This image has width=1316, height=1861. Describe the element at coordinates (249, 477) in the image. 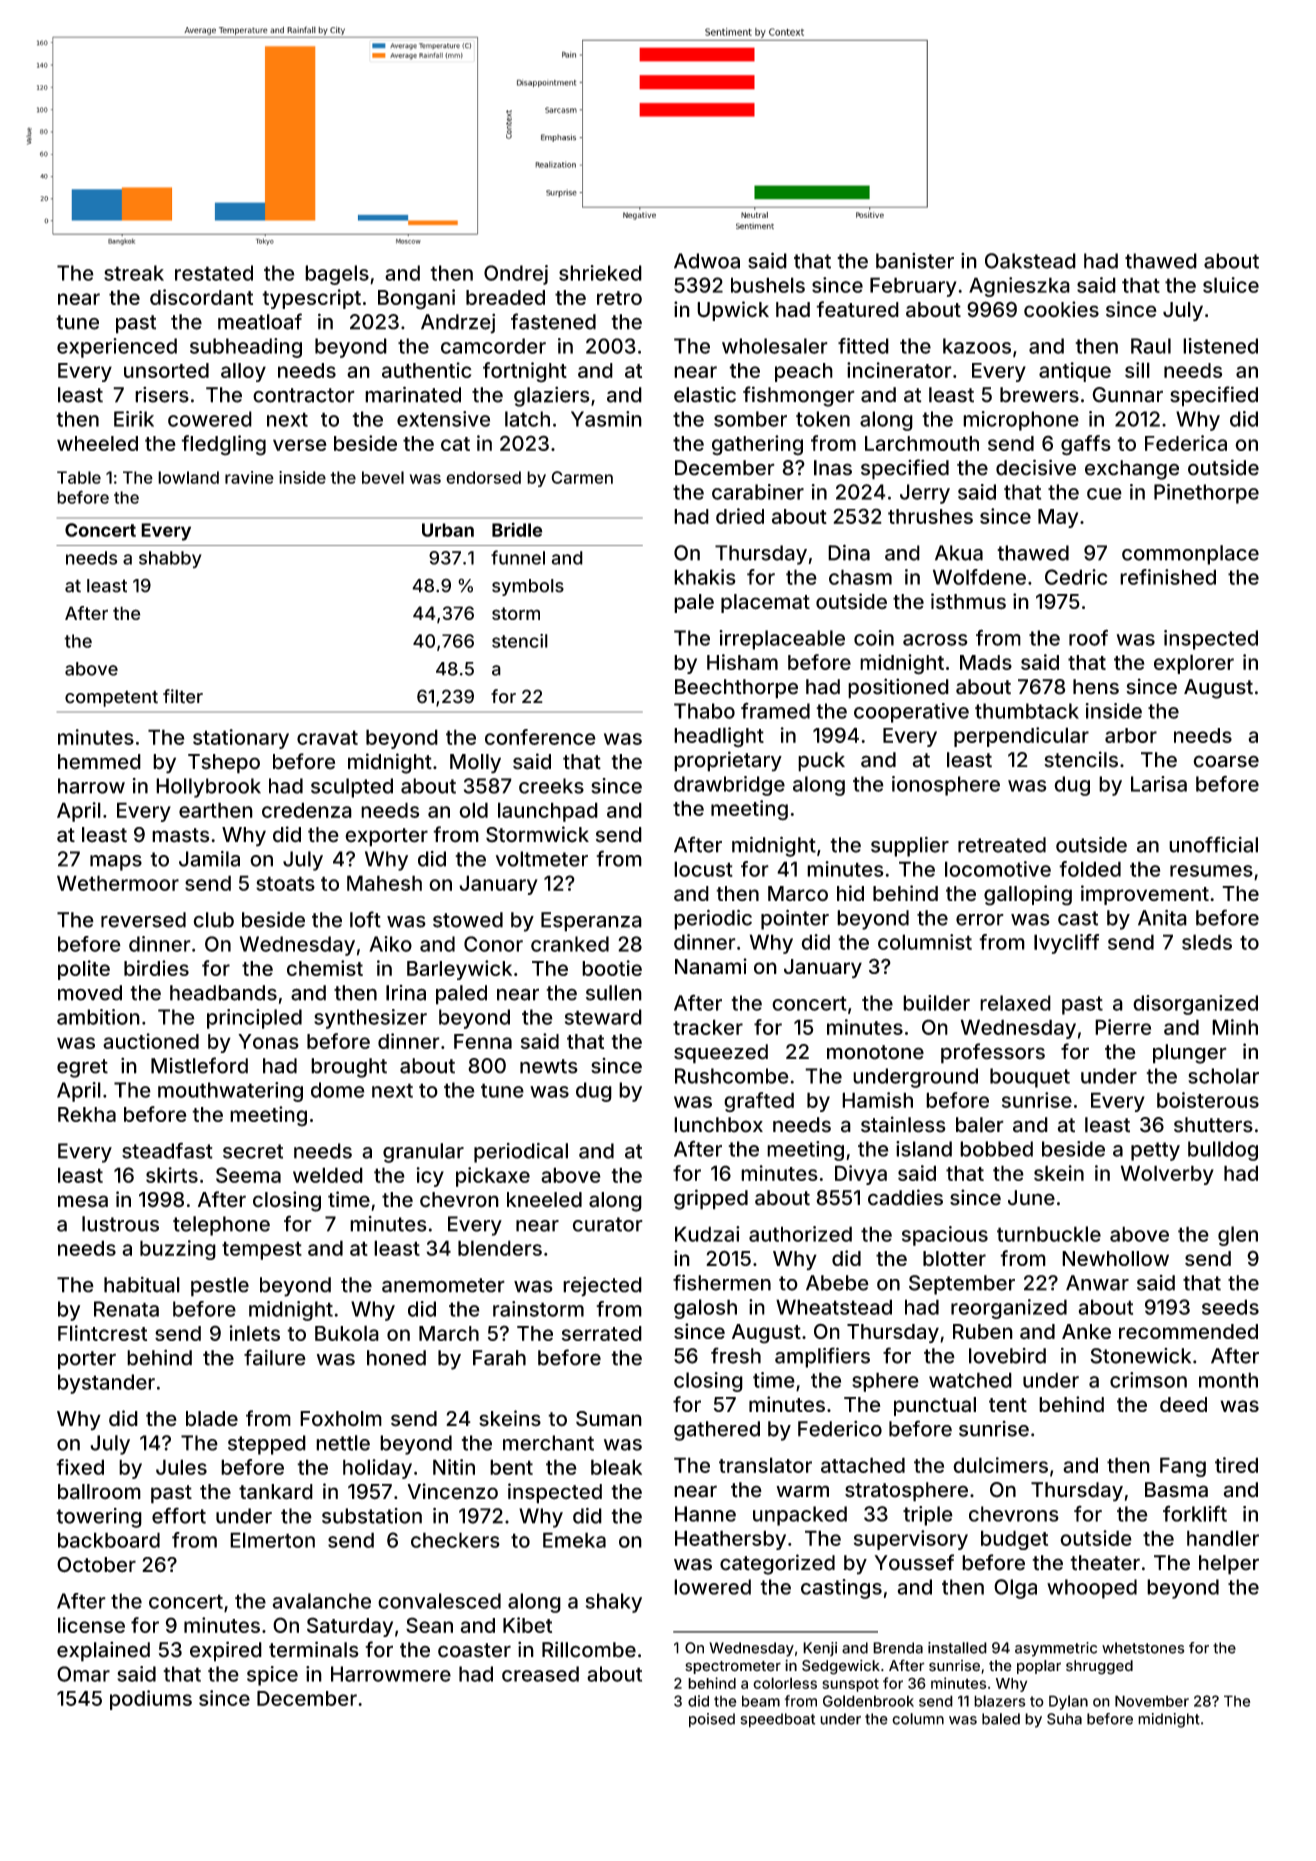

I see `ravine` at that location.
